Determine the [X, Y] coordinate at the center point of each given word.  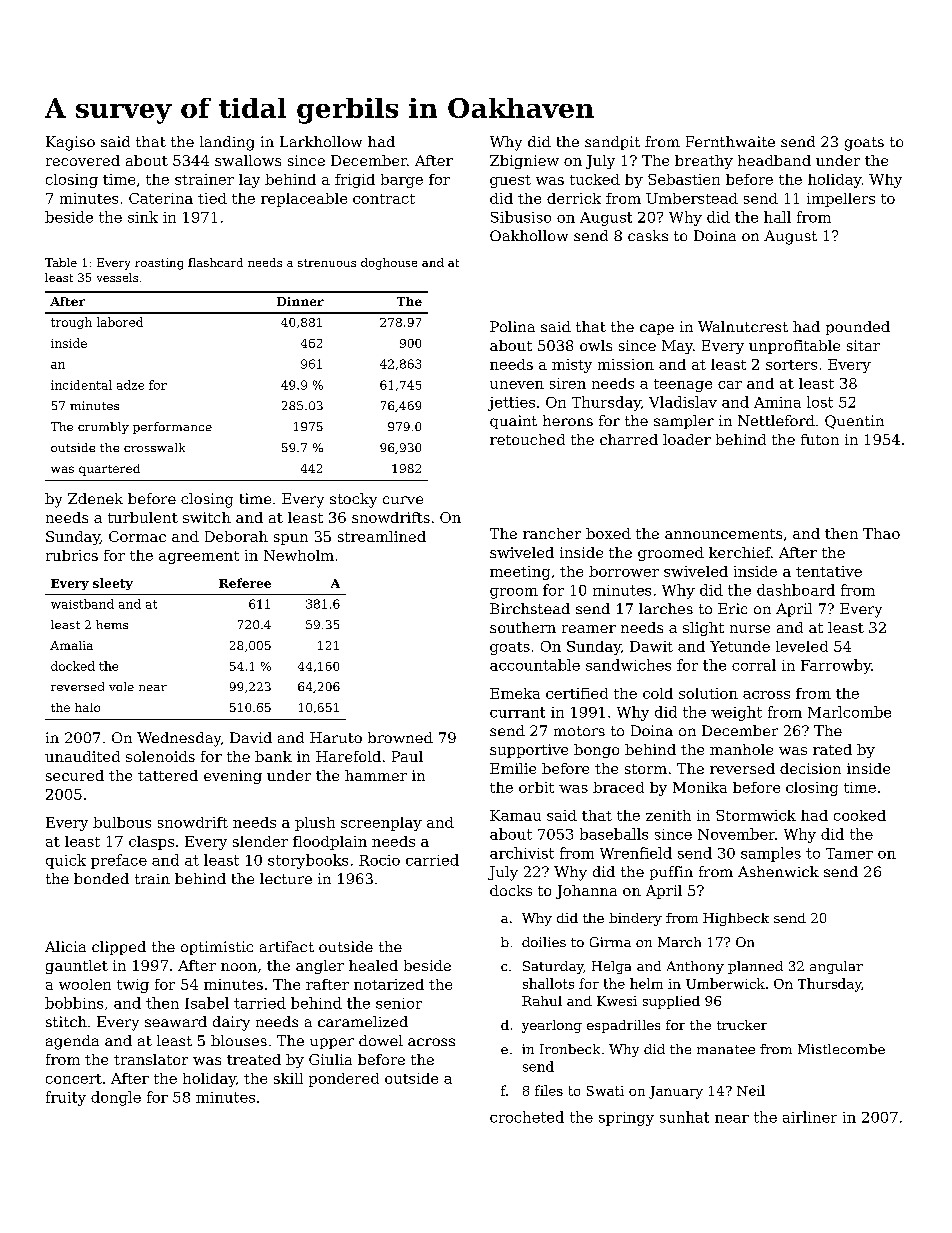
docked [73, 666]
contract [384, 199]
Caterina [161, 198]
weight [736, 713]
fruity [66, 1098]
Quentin [854, 422]
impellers [841, 200]
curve [403, 500]
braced [618, 787]
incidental [81, 385]
